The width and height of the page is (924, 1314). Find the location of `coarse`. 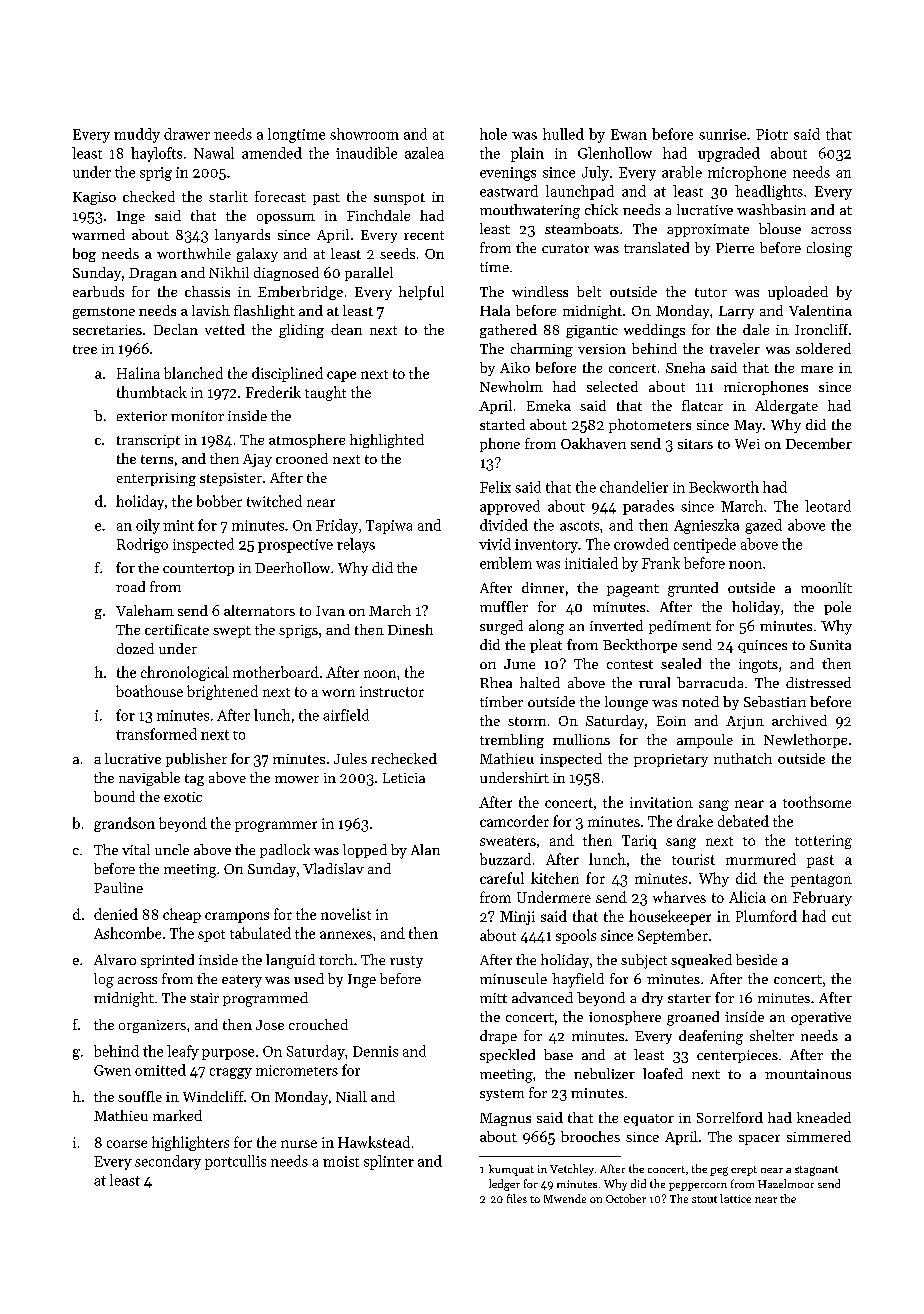

coarse is located at coordinates (127, 1144).
